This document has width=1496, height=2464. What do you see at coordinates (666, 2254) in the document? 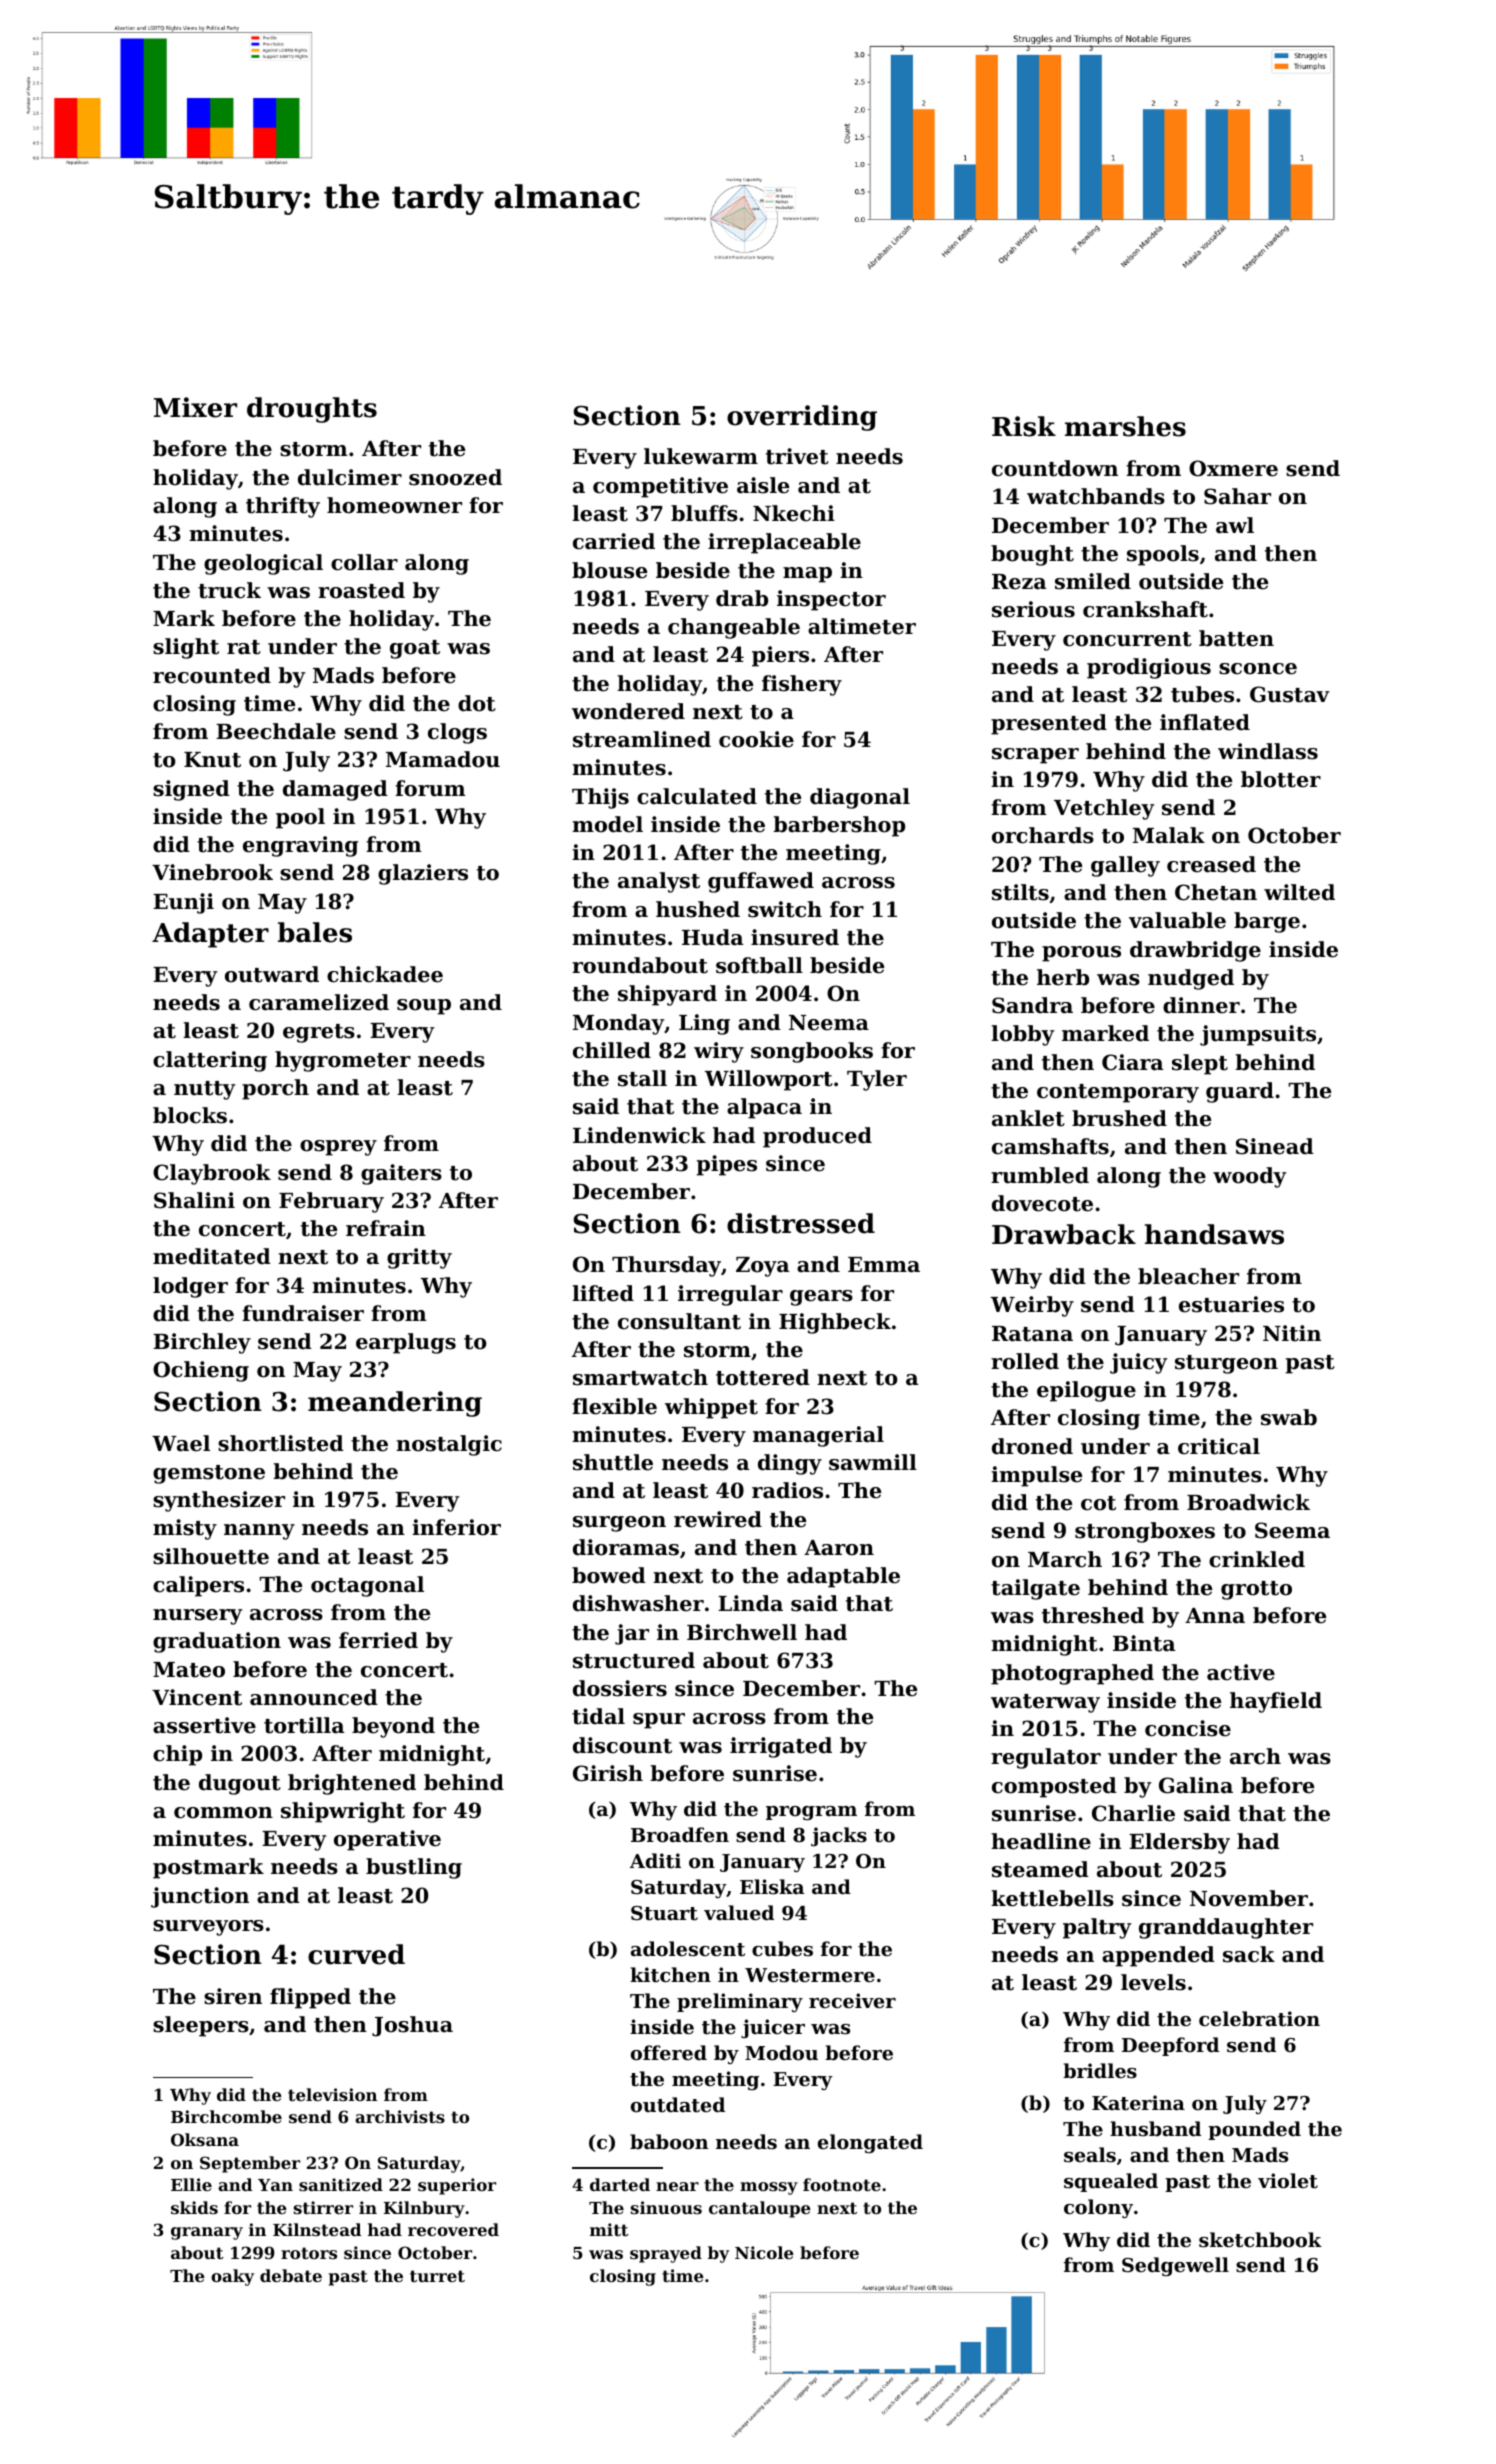
I see `sprayed` at bounding box center [666, 2254].
